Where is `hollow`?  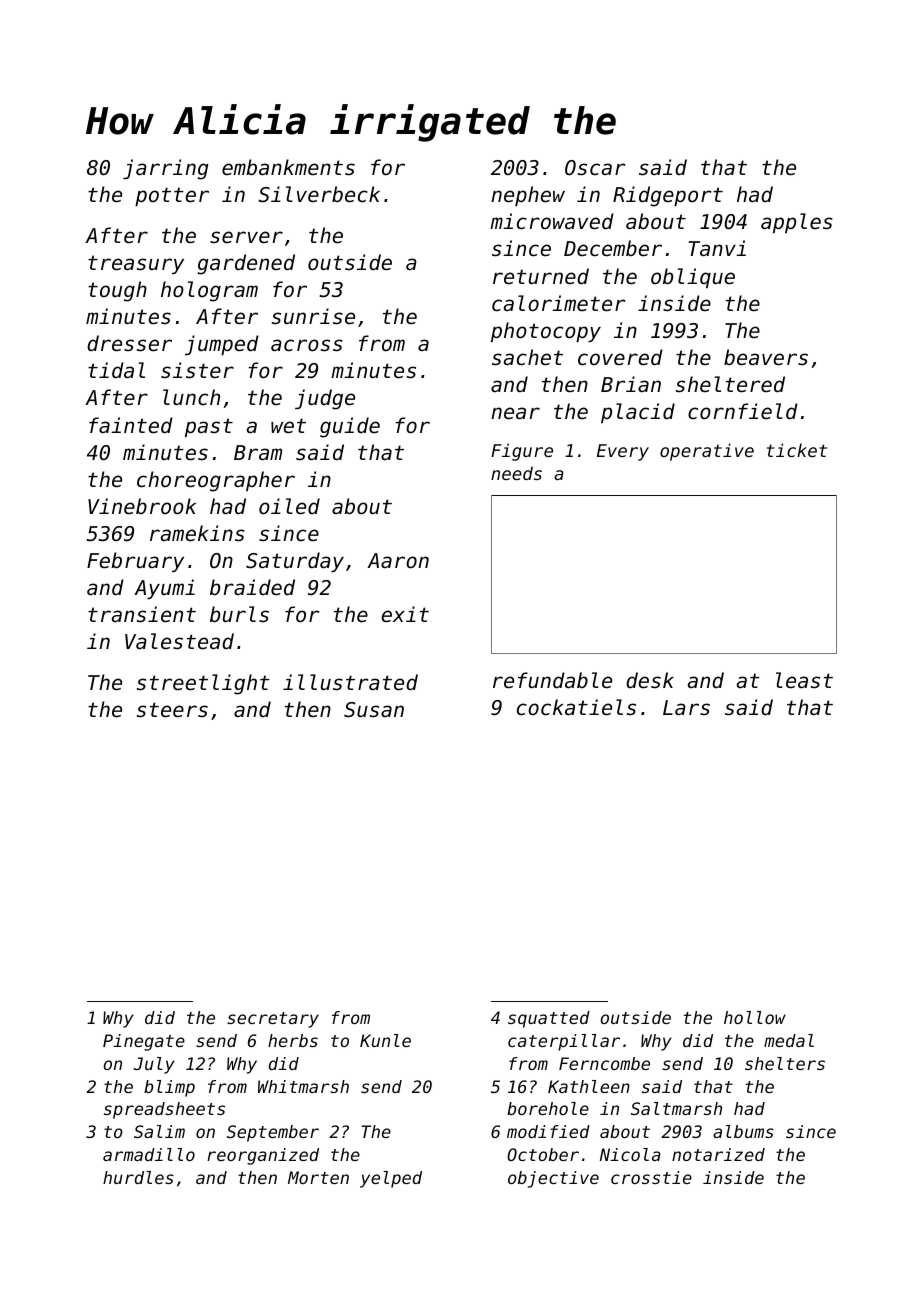 hollow is located at coordinates (755, 1017).
